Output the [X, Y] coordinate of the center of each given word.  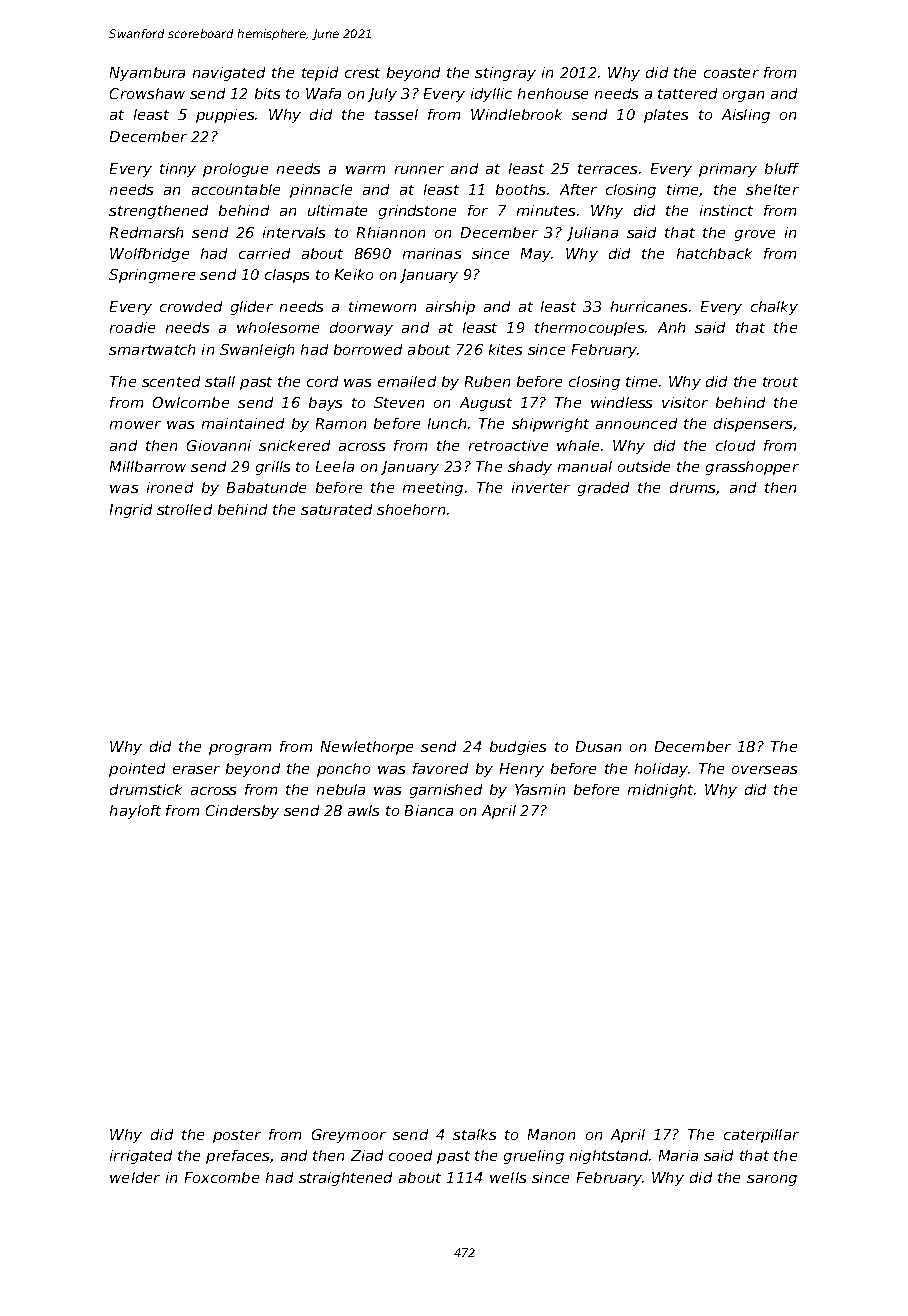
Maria [678, 1155]
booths [520, 189]
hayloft [135, 812]
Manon [551, 1134]
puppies [225, 116]
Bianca [429, 810]
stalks [474, 1134]
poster [237, 1136]
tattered [687, 93]
